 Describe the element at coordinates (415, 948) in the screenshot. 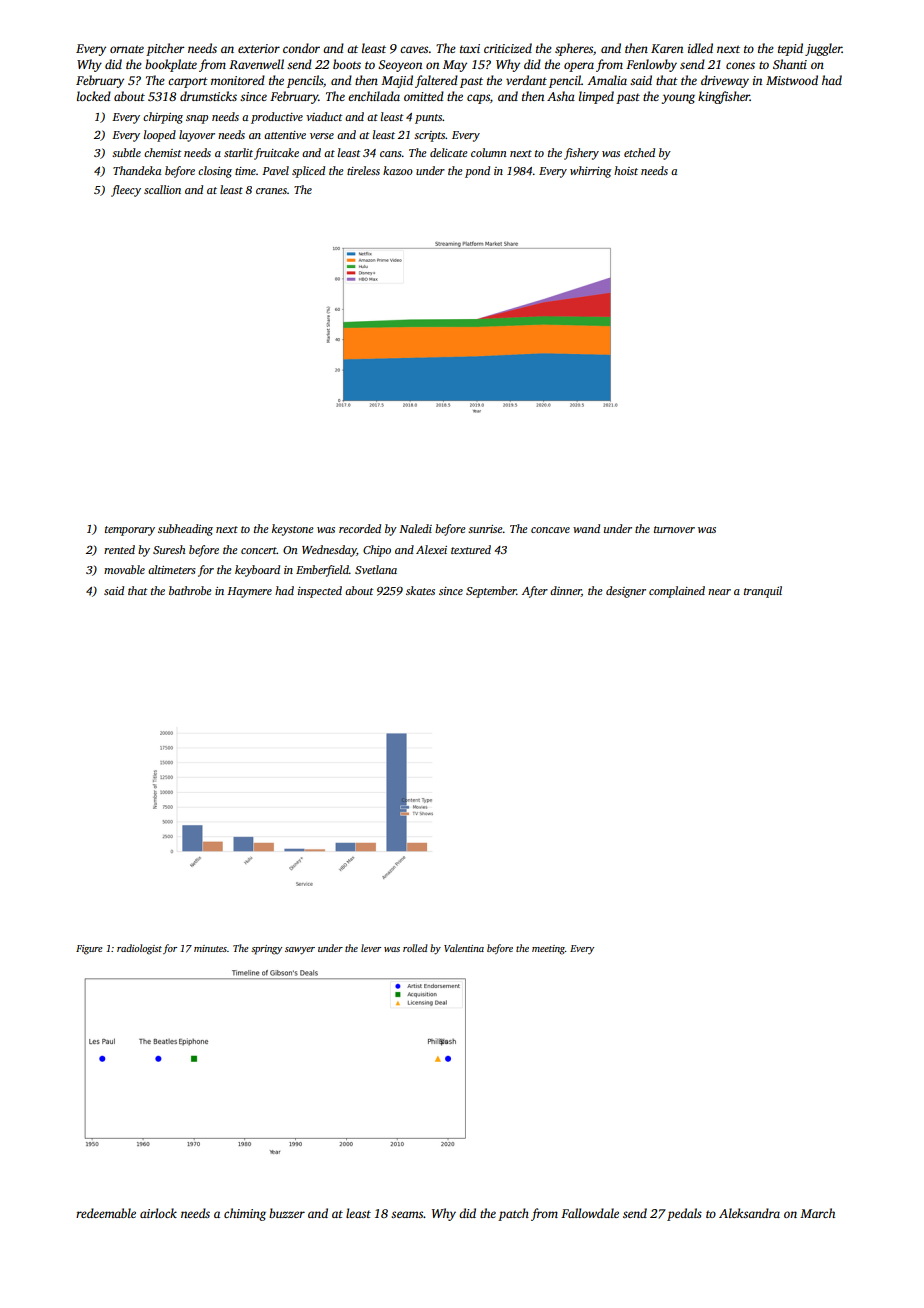

I see `rolled` at that location.
